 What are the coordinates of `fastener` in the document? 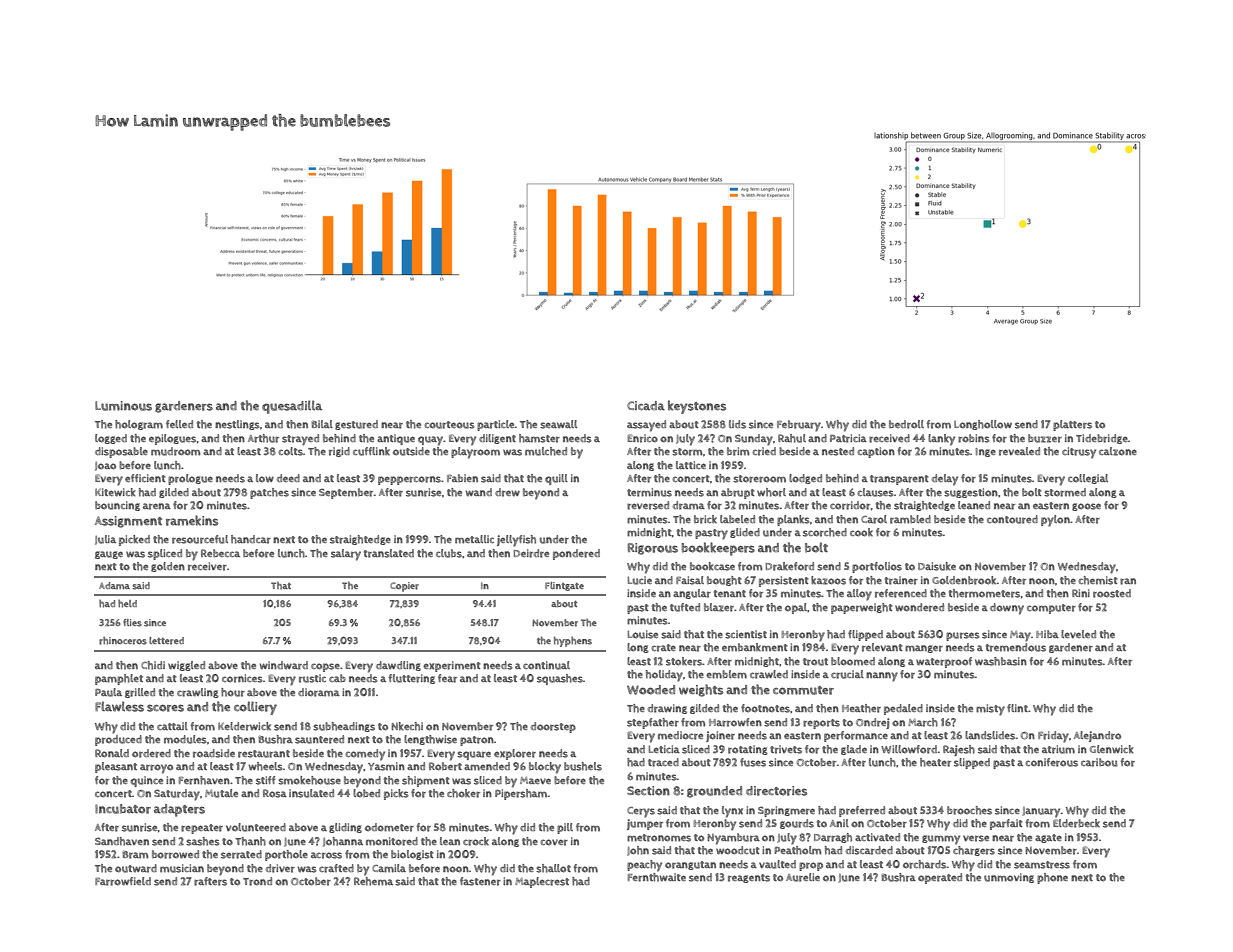 It's located at (480, 881).
